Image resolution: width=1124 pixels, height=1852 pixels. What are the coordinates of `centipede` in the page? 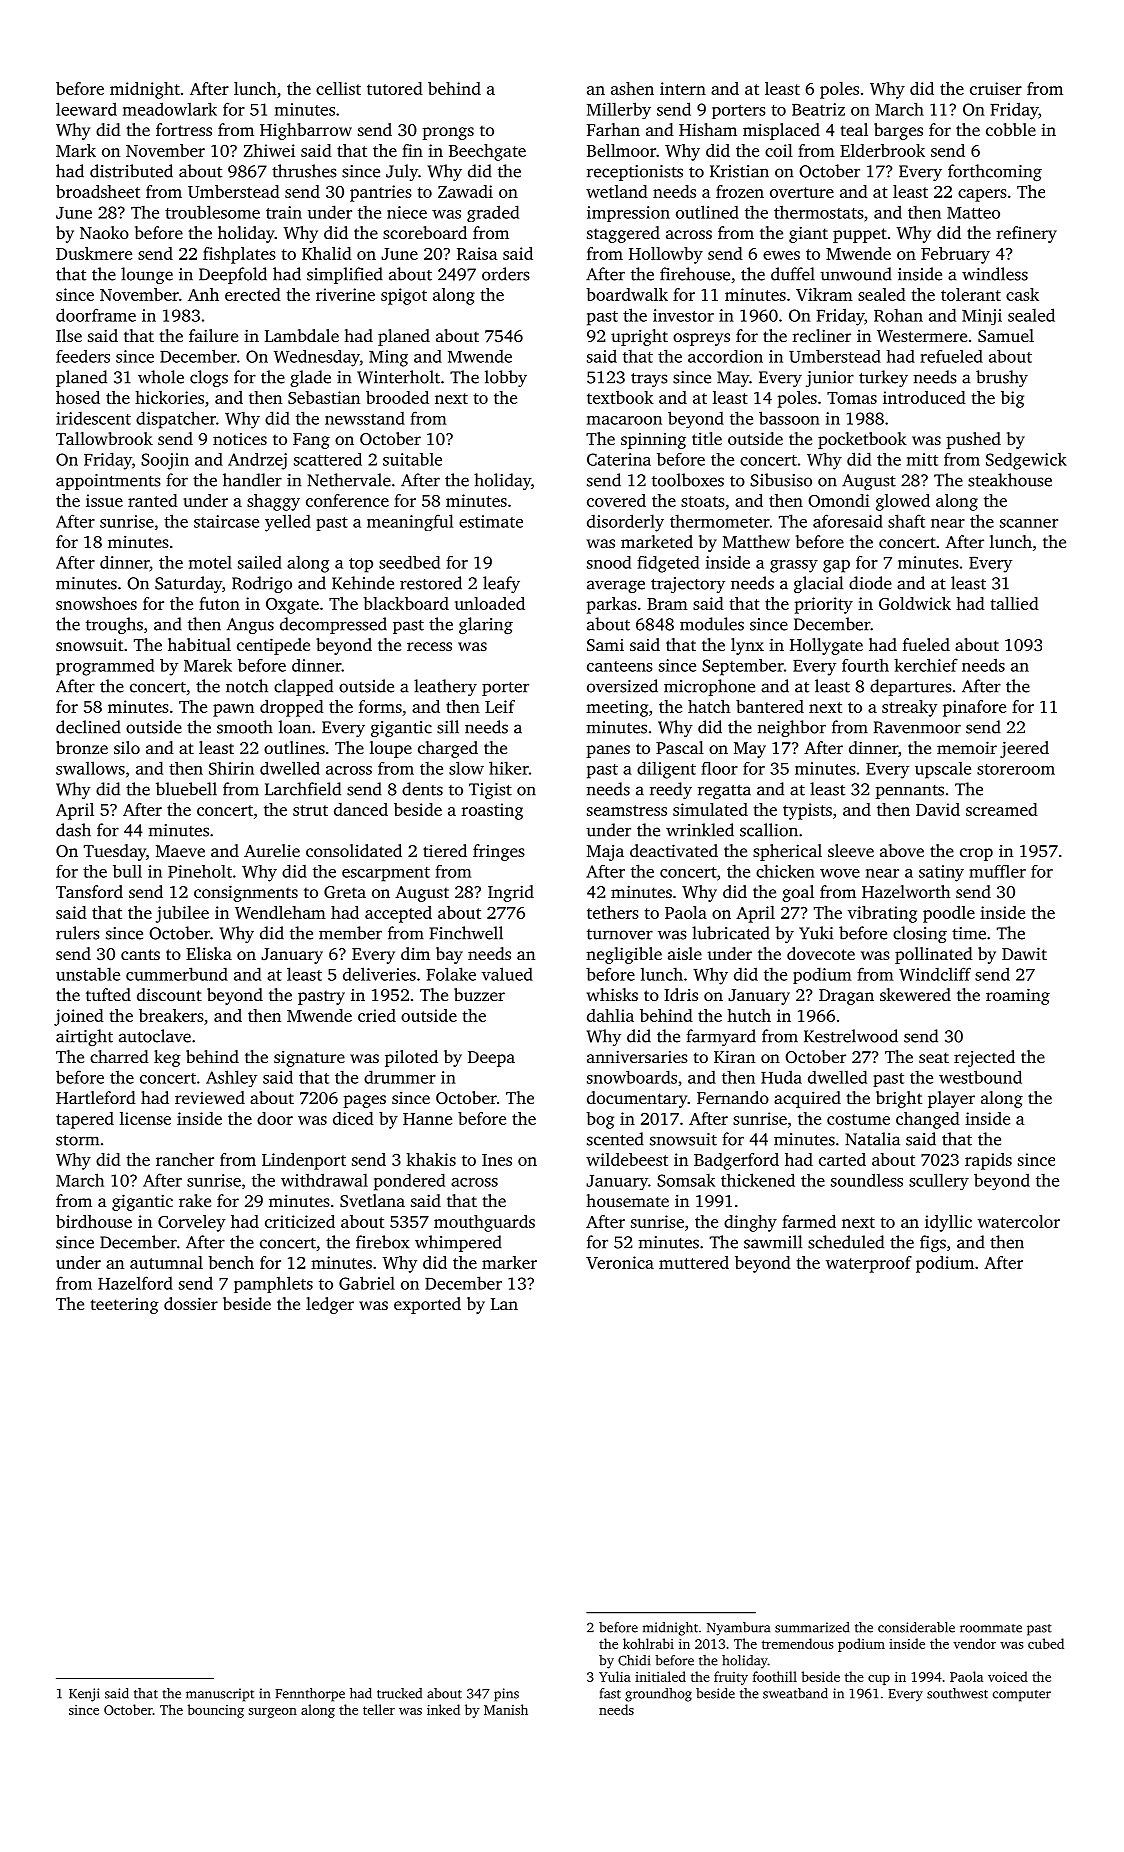 It's located at (273, 646).
